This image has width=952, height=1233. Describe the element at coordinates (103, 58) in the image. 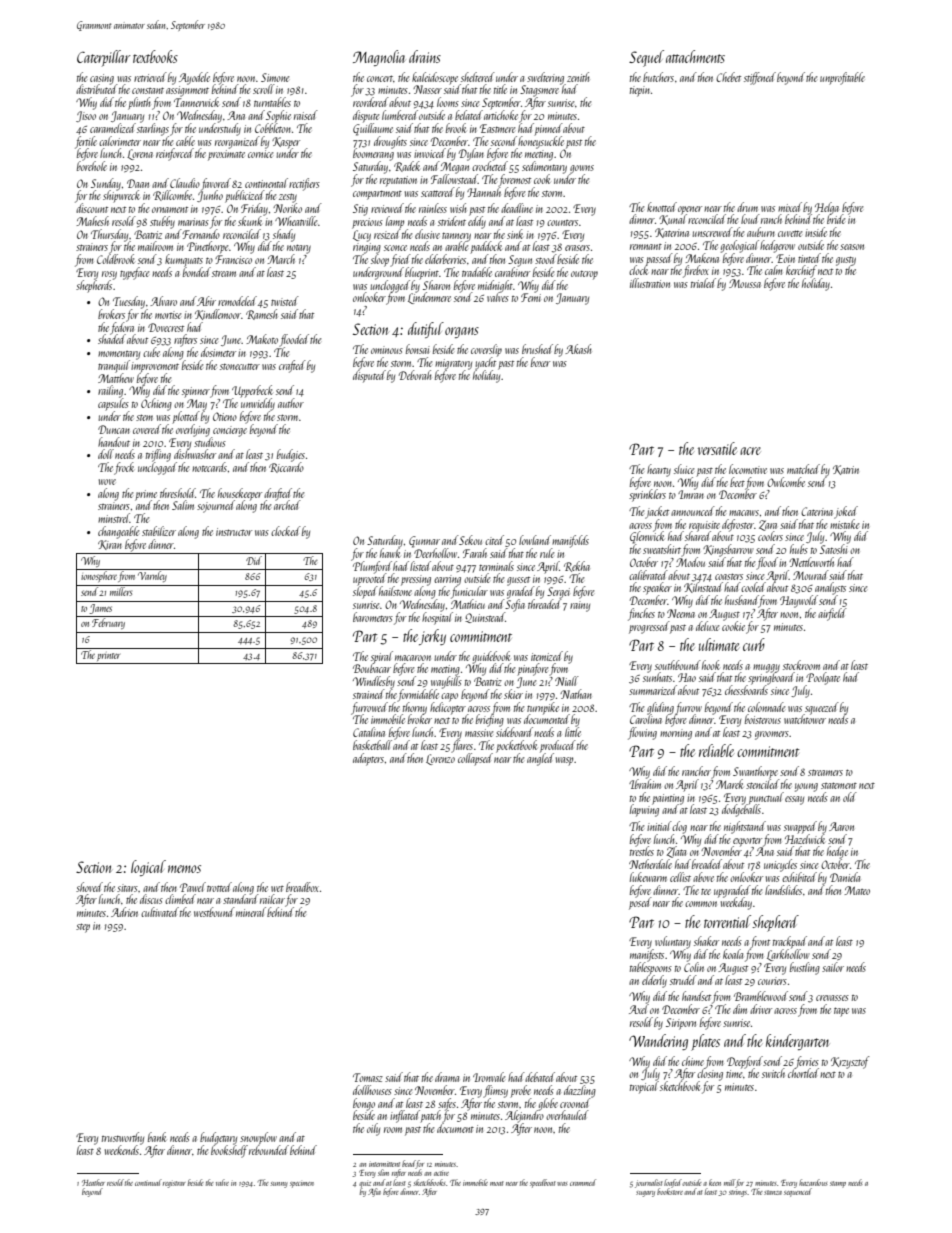

I see `Caterpillar` at that location.
